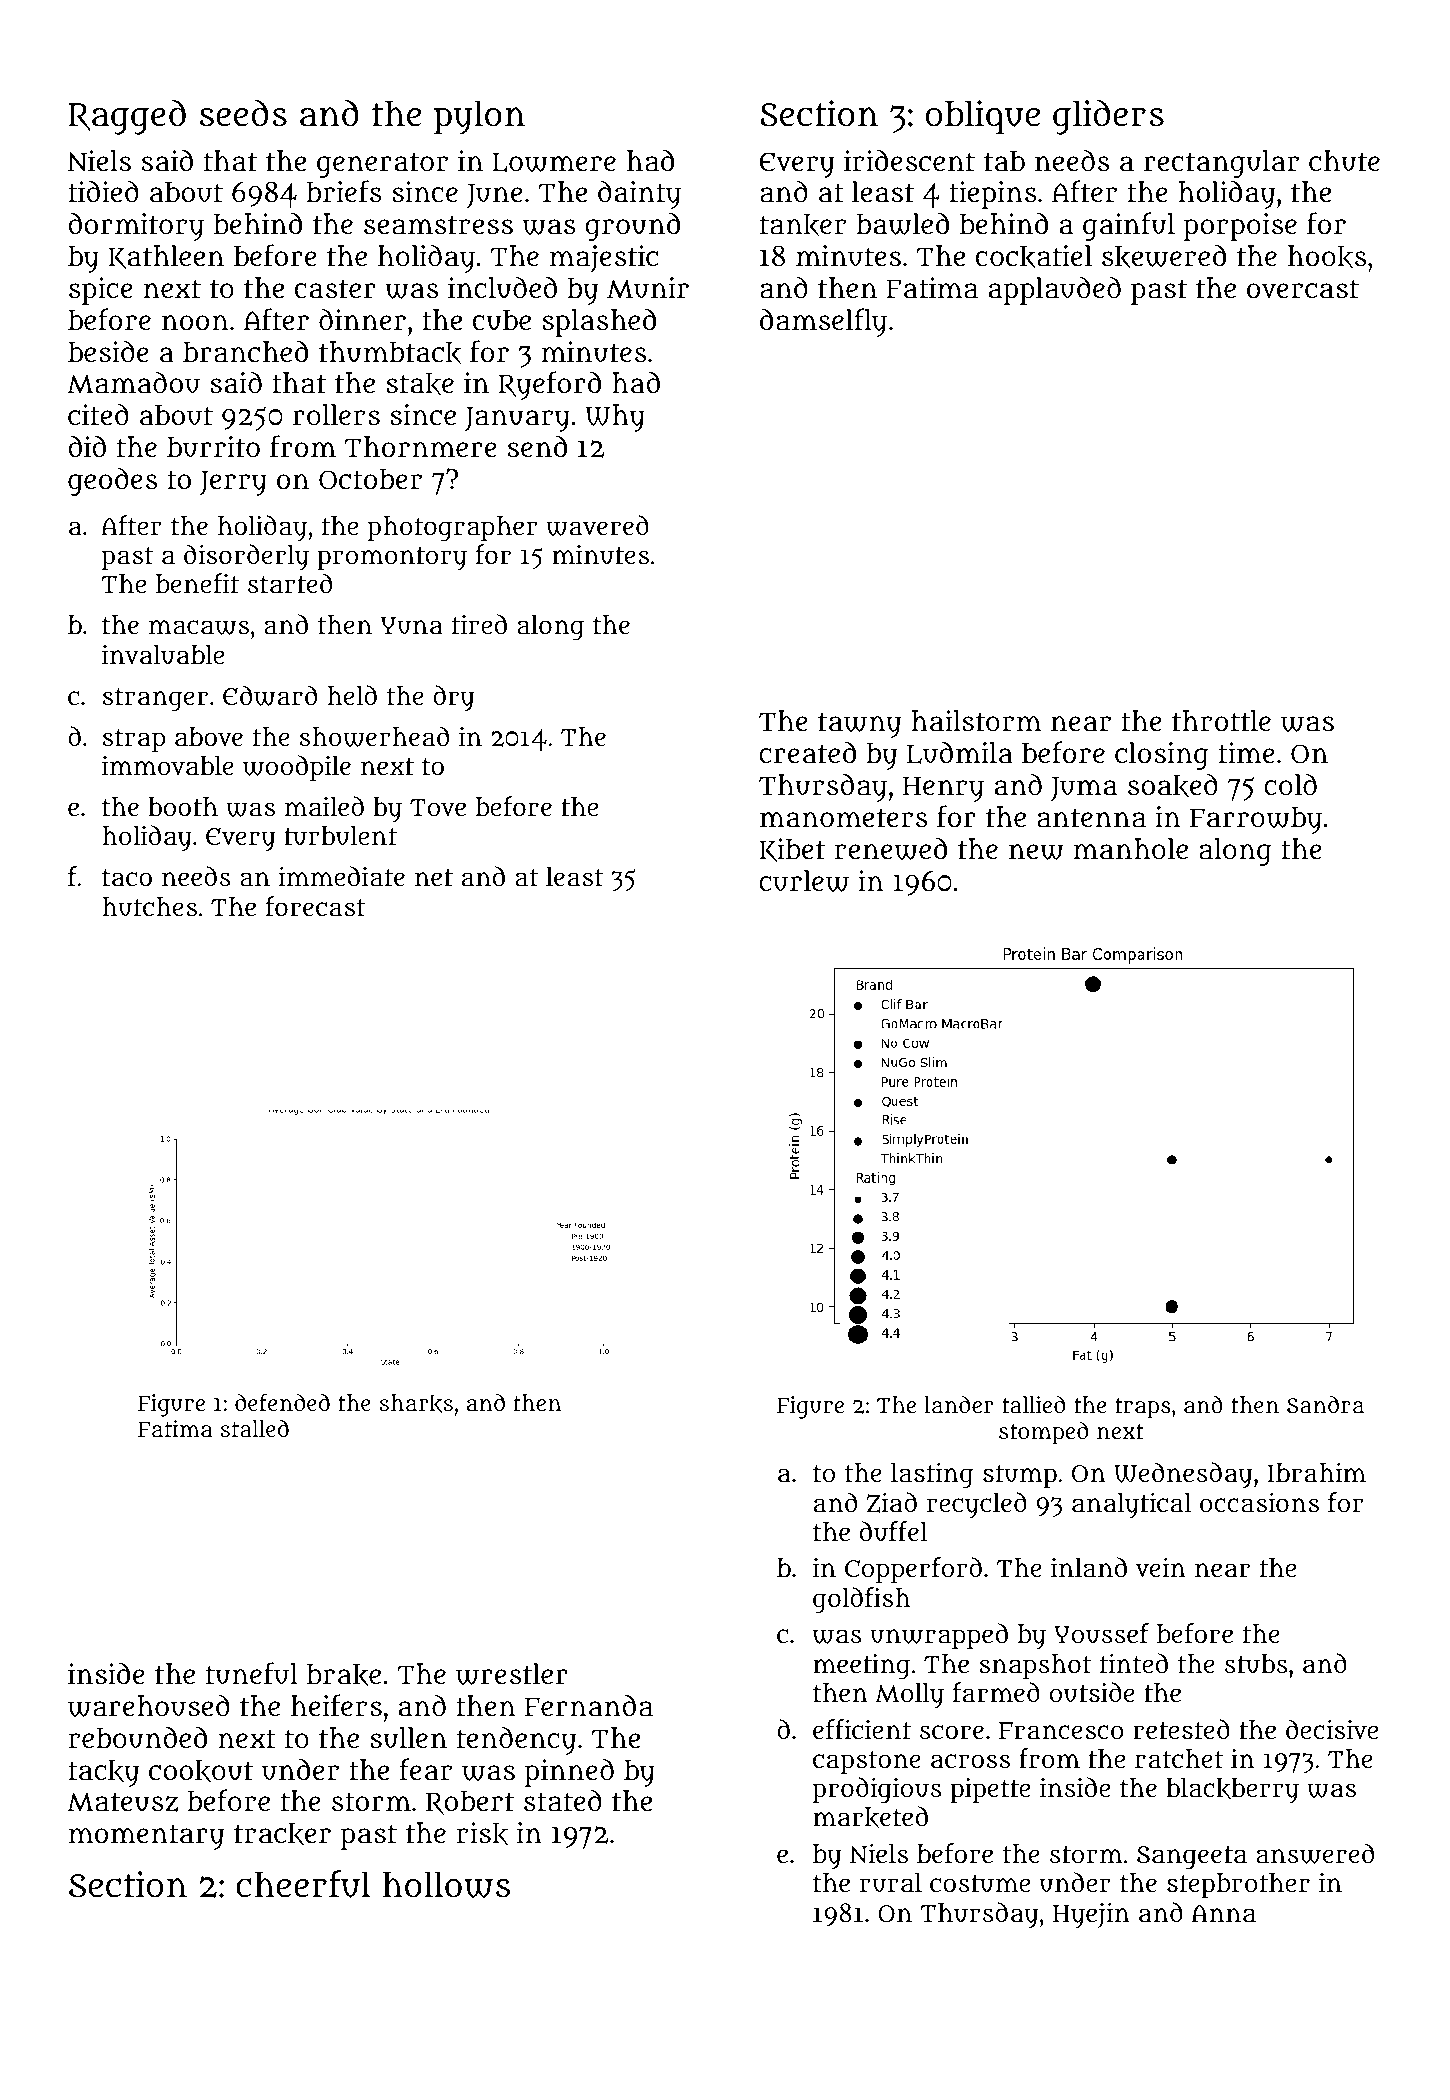 This screenshot has height=2100, width=1450. What do you see at coordinates (909, 161) in the screenshot?
I see `iridescent` at bounding box center [909, 161].
